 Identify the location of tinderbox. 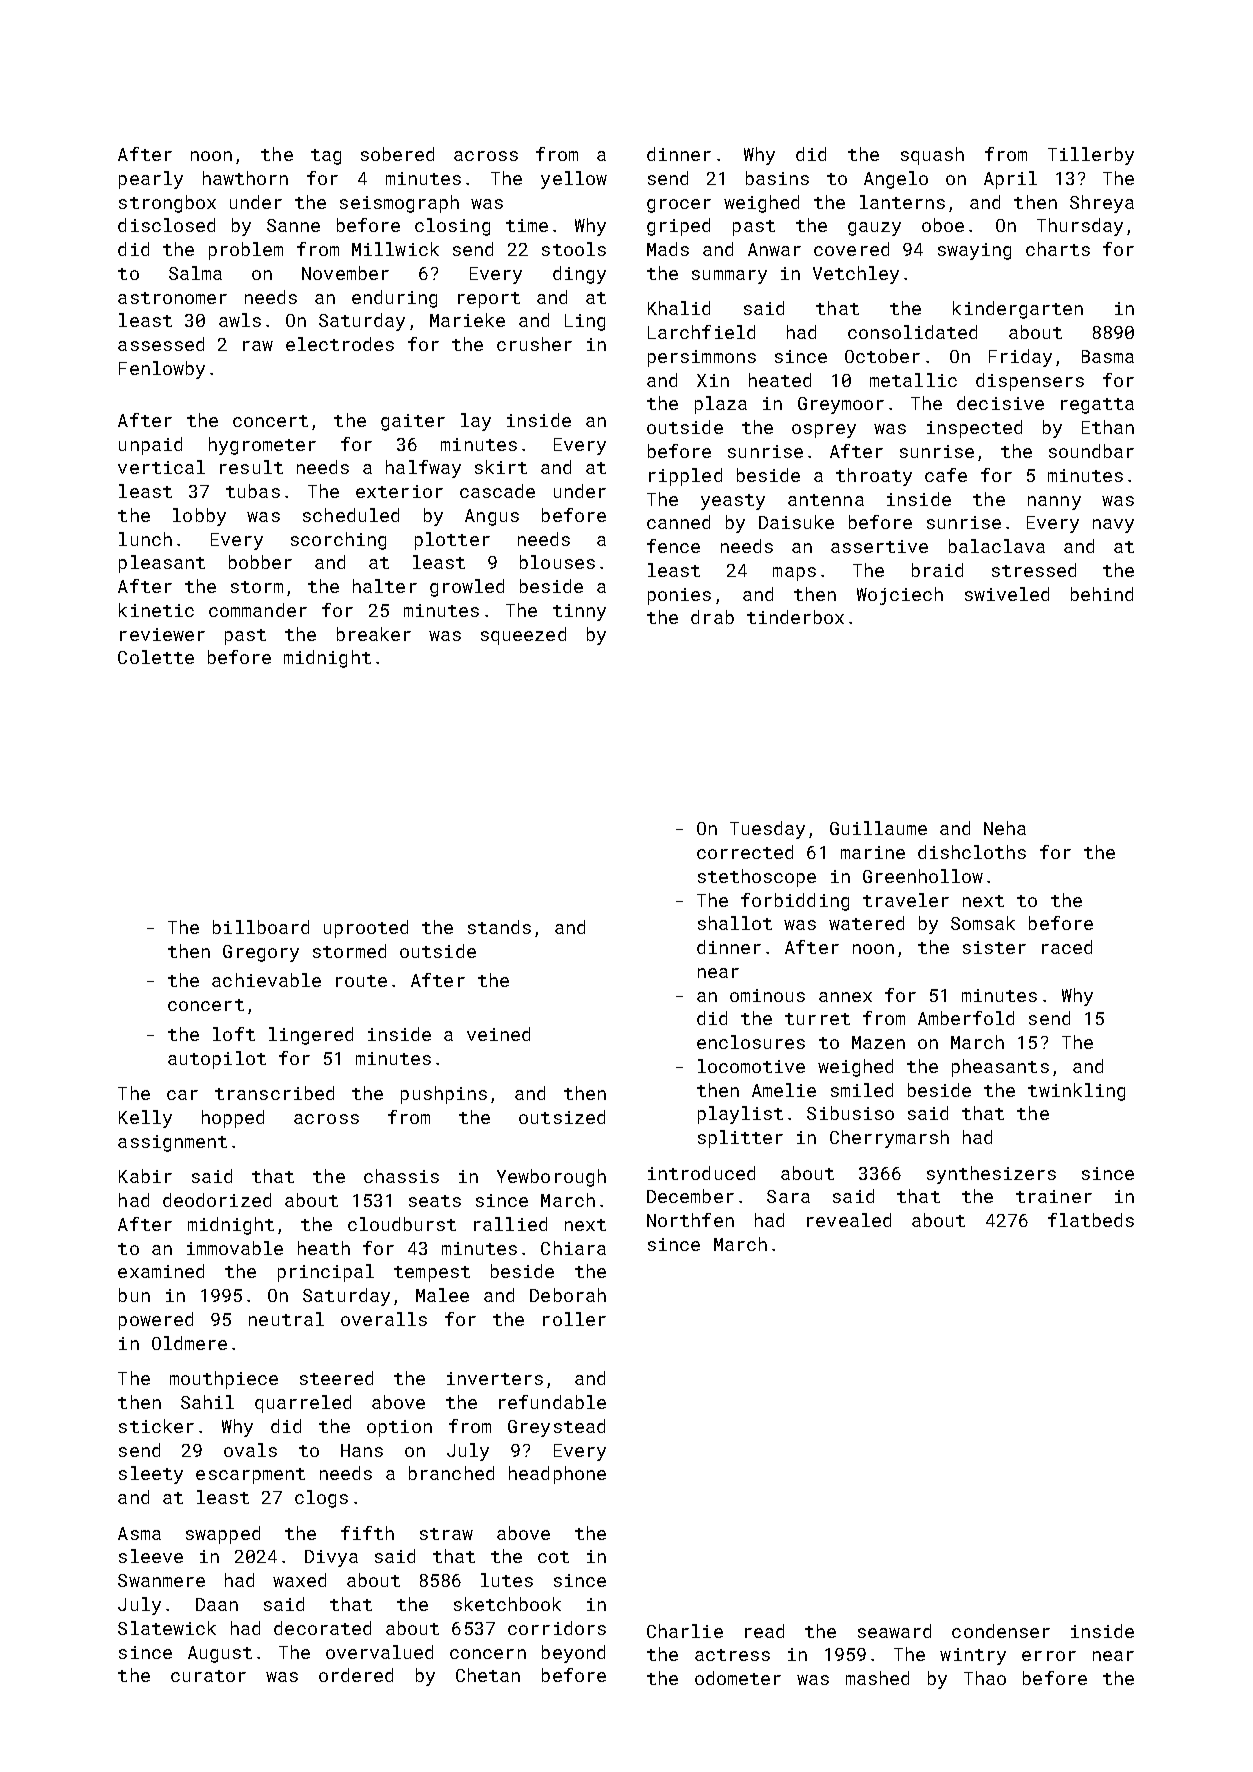
(795, 617).
